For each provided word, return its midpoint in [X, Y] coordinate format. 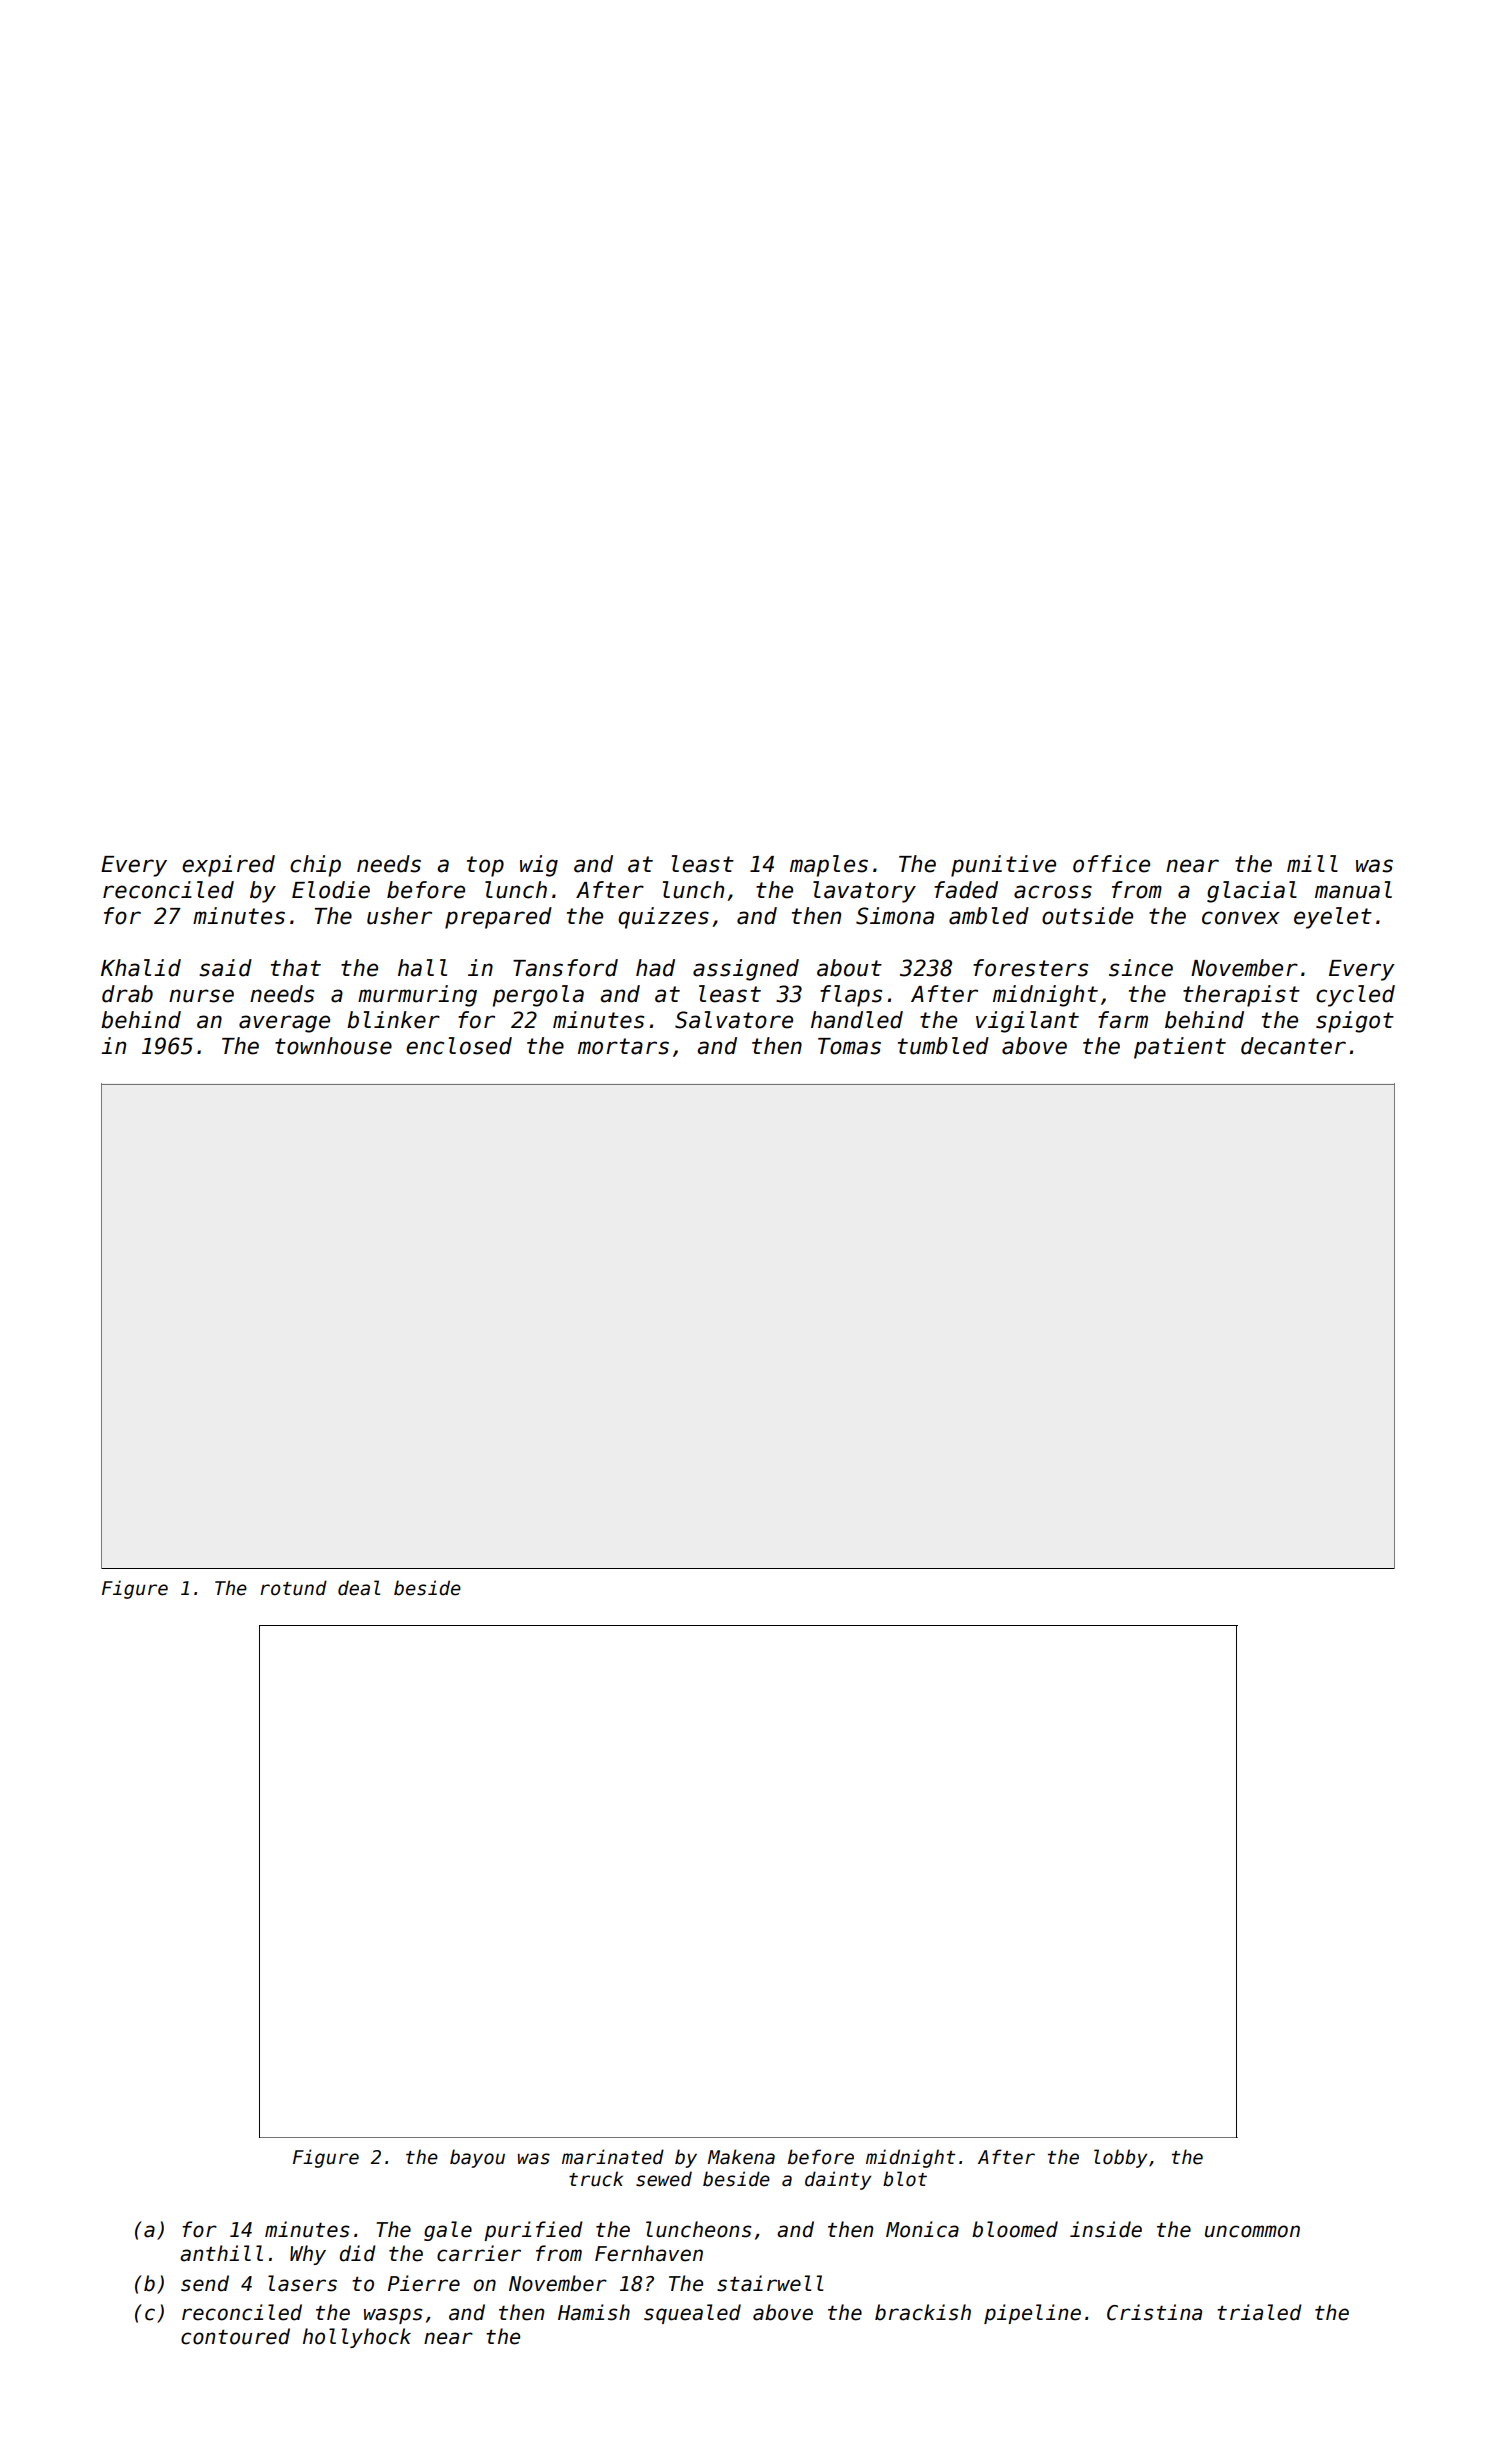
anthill [221, 2253]
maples [829, 866]
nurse [201, 996]
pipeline [1032, 2314]
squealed [692, 2314]
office [1111, 864]
